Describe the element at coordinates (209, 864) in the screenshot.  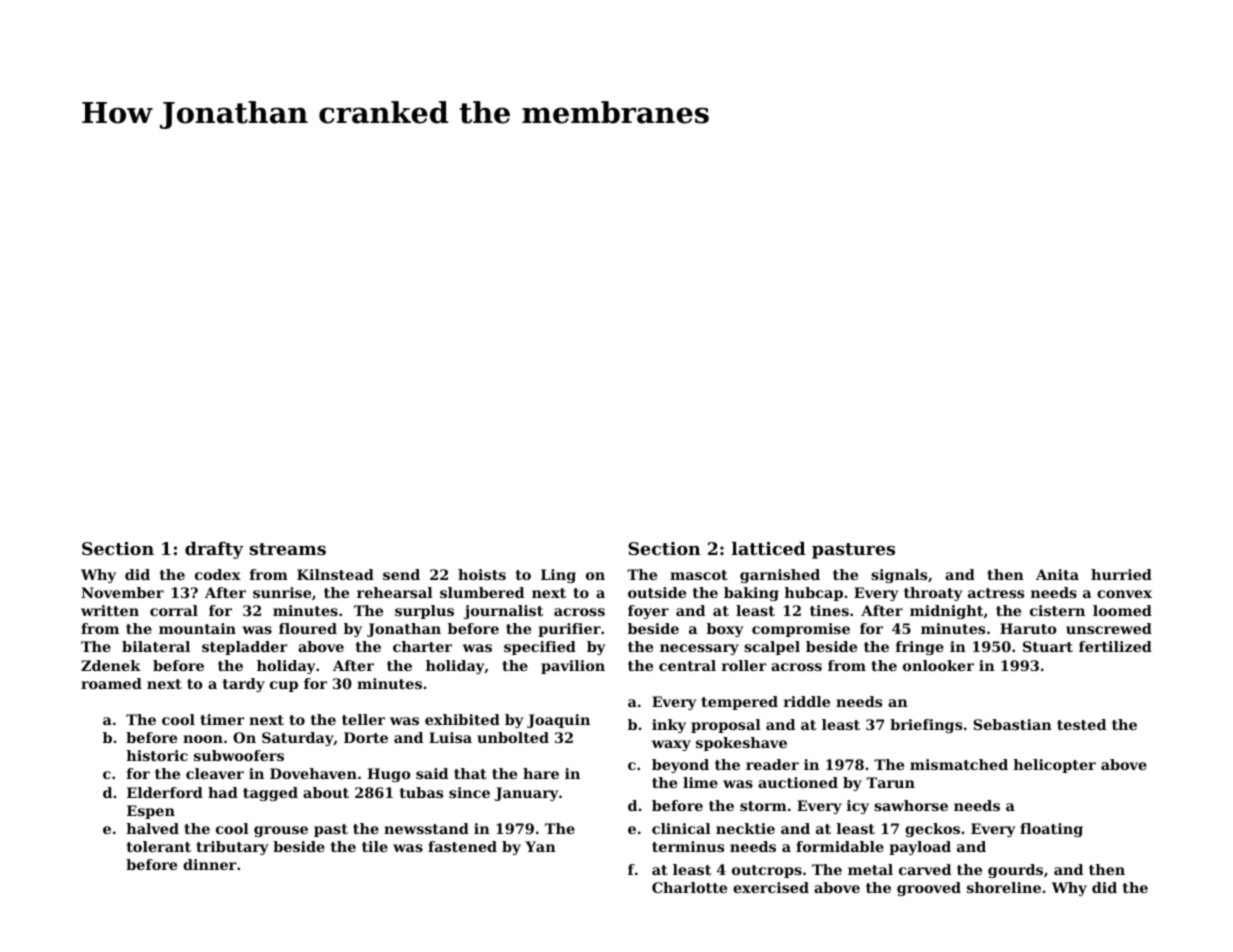
I see `dinner` at that location.
